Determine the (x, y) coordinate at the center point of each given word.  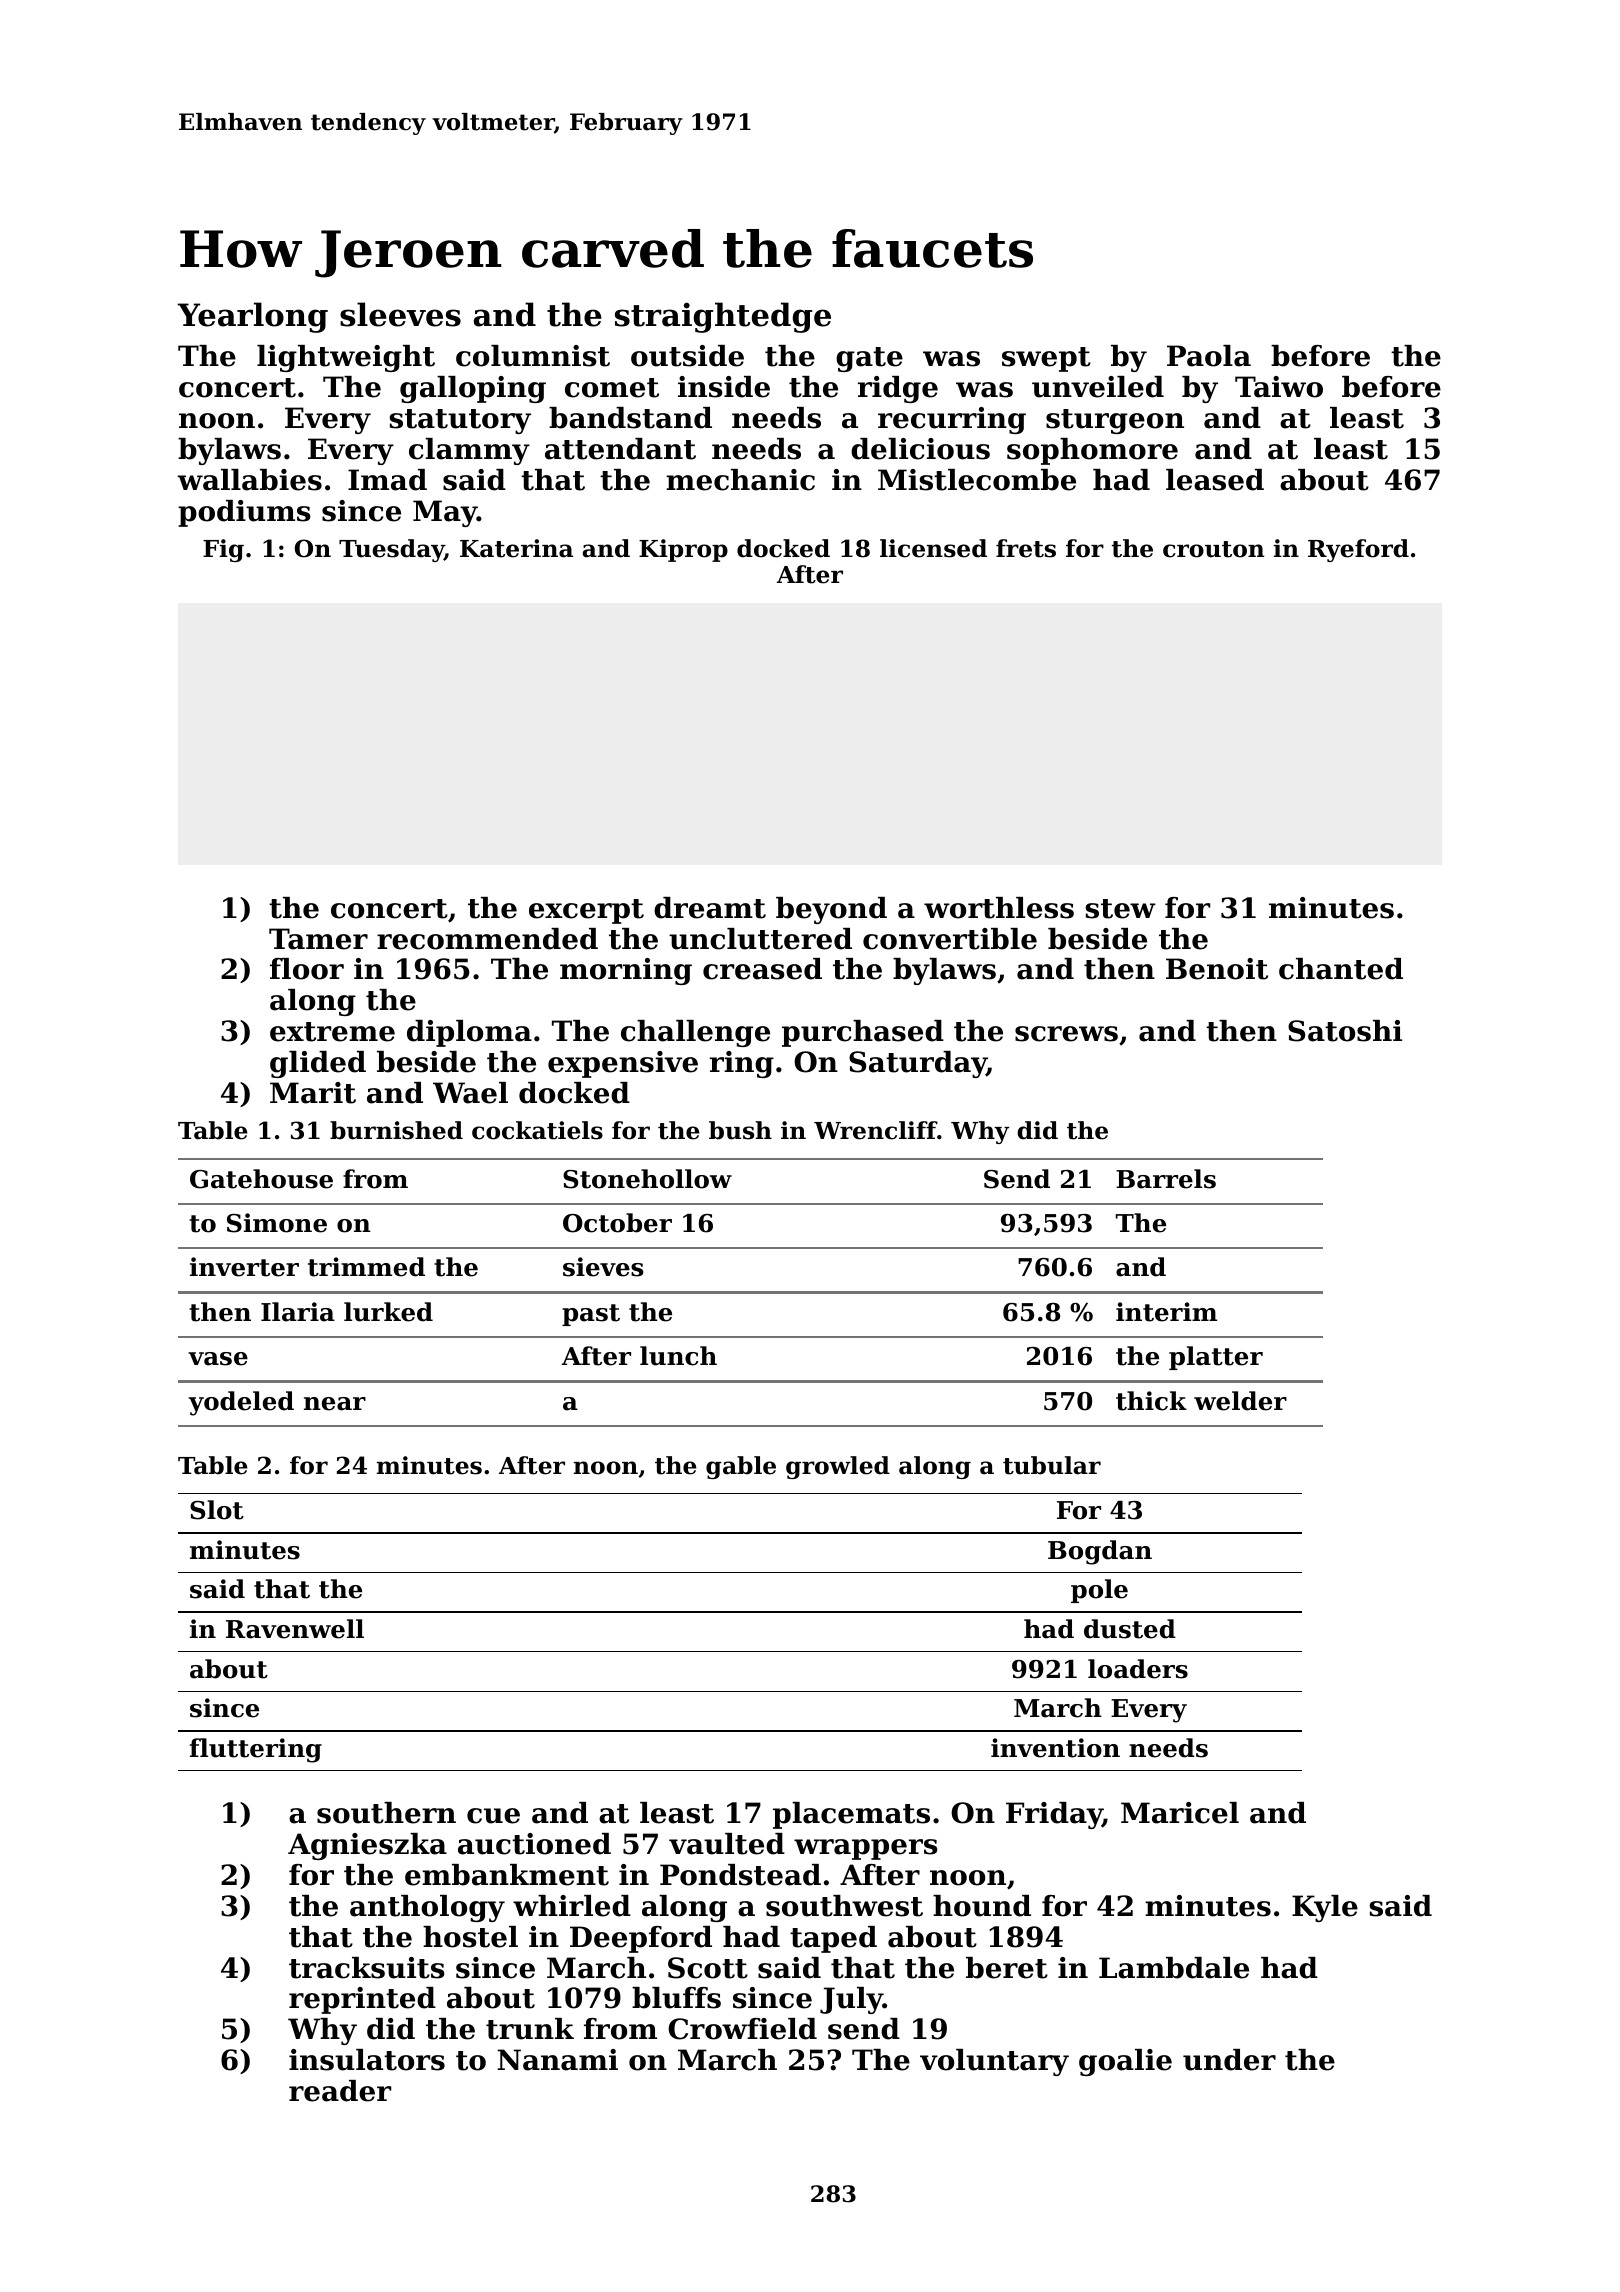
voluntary (994, 2062)
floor (307, 969)
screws (1066, 1034)
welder (1240, 1401)
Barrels (1166, 1179)
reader (340, 2091)
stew (1120, 909)
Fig (223, 550)
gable (741, 1467)
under (1229, 2060)
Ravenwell (295, 1629)
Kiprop (683, 550)
